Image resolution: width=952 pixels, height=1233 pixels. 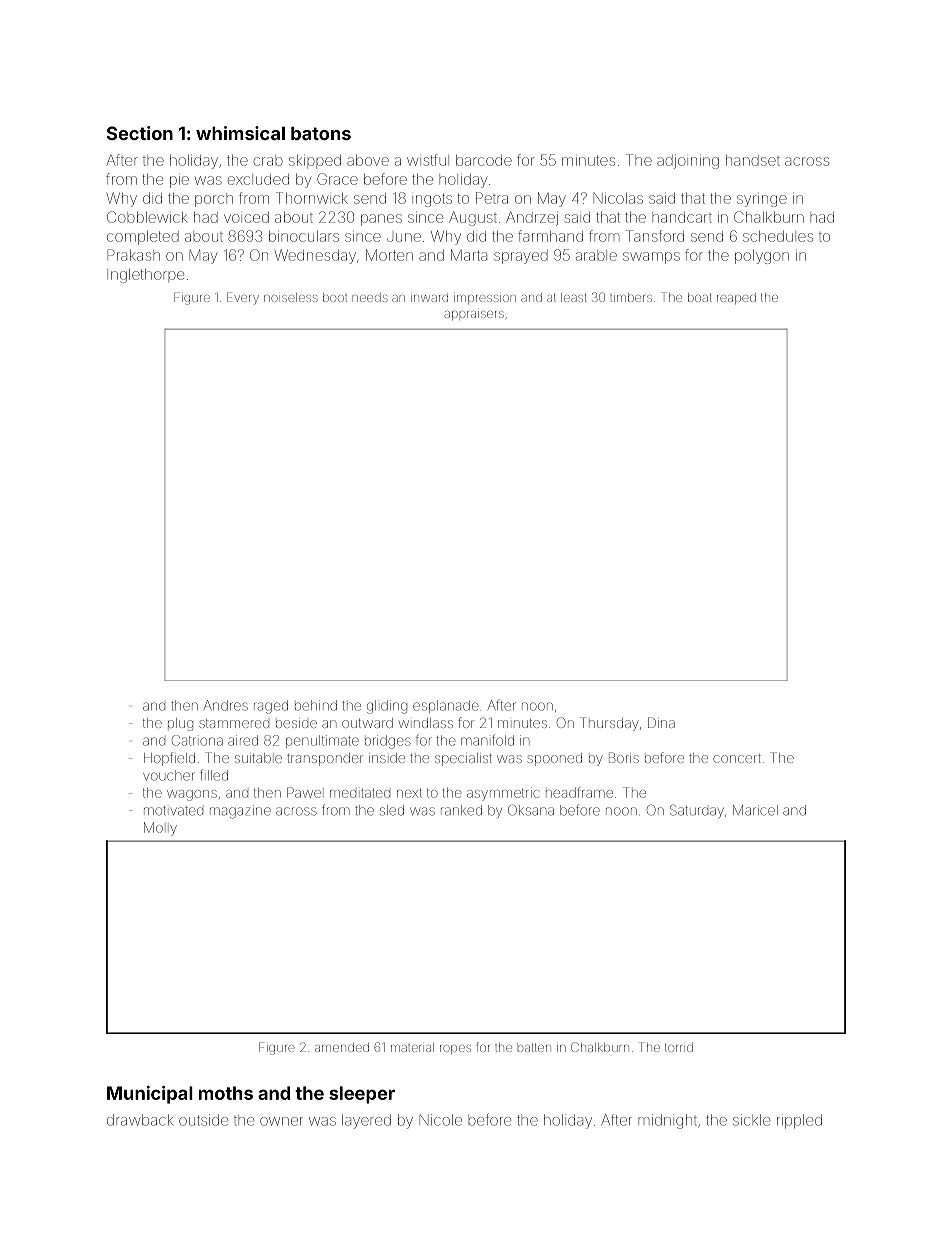 What do you see at coordinates (688, 162) in the screenshot?
I see `adjoining` at bounding box center [688, 162].
